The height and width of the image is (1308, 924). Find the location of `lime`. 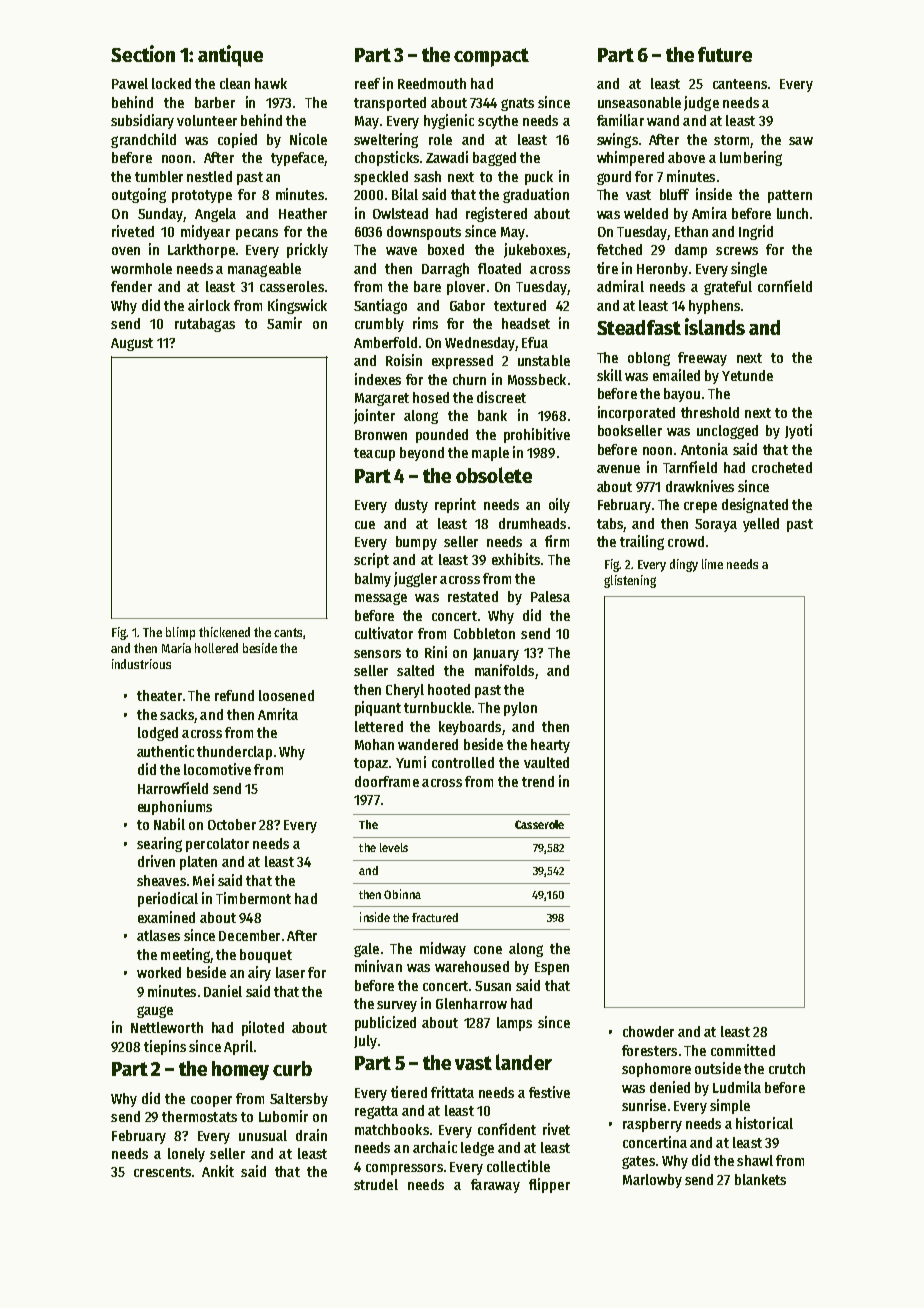

lime is located at coordinates (712, 564).
